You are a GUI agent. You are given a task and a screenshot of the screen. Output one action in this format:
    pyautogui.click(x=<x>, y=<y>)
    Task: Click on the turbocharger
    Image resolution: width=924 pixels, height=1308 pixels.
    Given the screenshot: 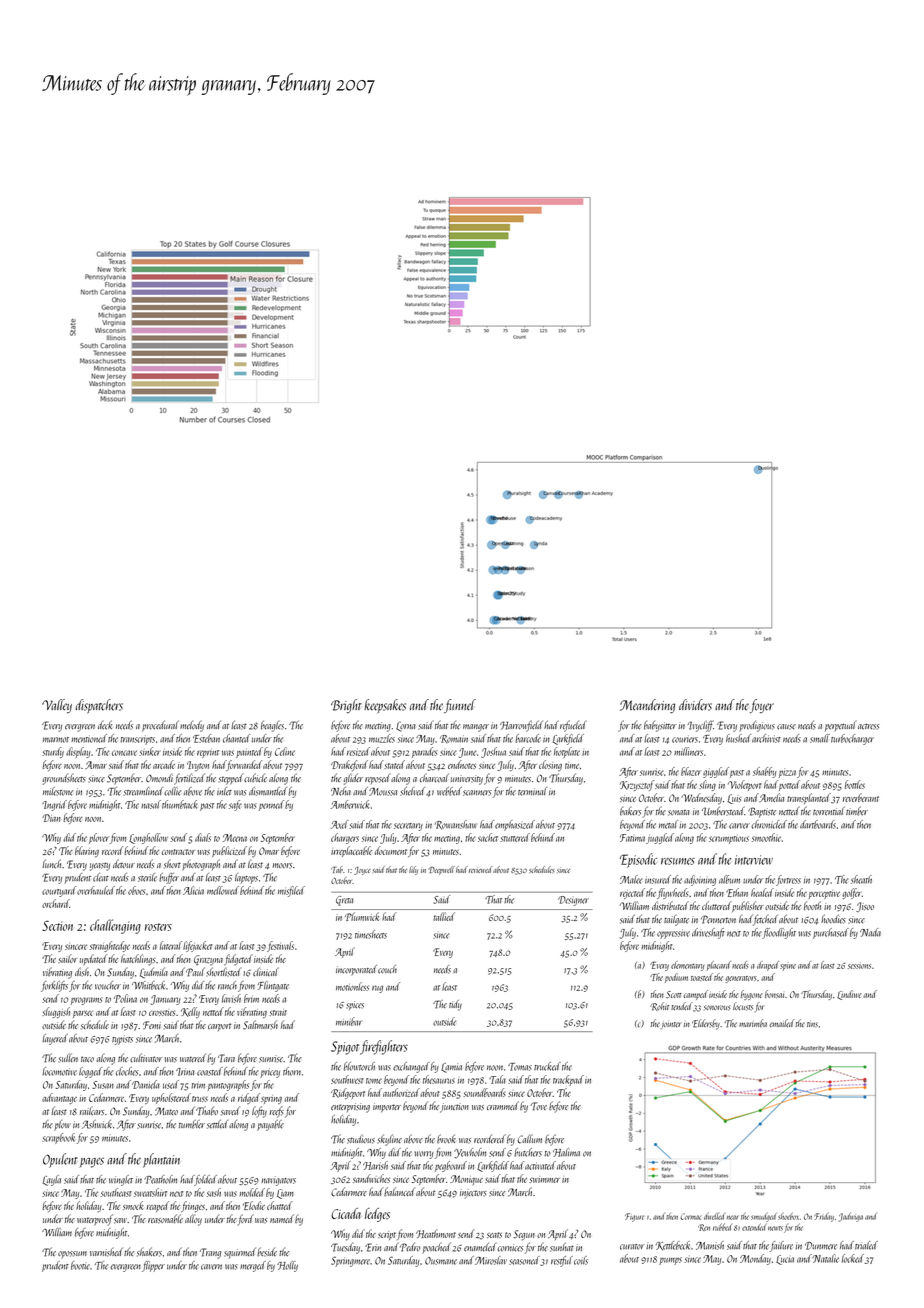 What is the action you would take?
    pyautogui.click(x=852, y=739)
